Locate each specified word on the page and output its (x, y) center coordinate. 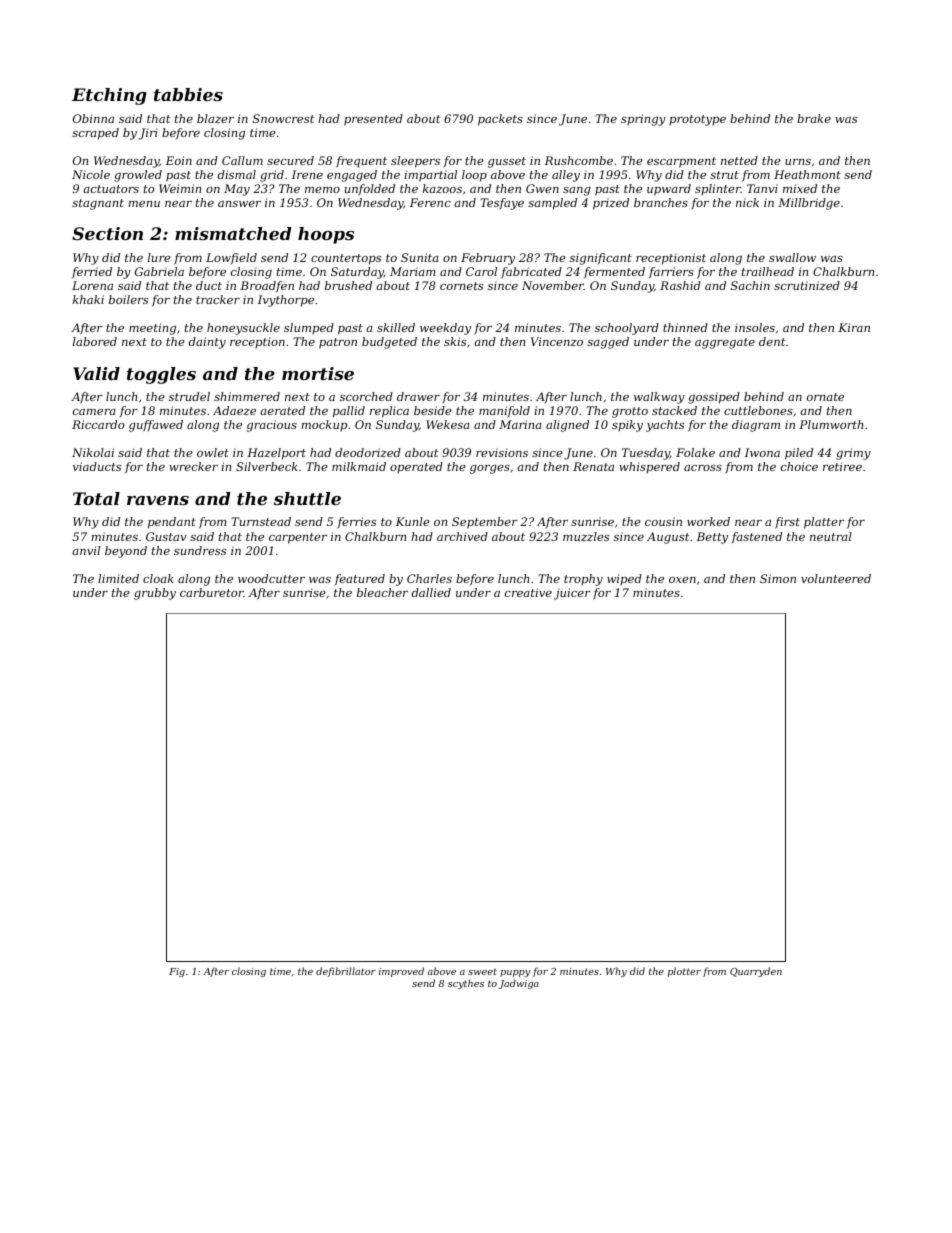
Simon (778, 578)
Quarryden (756, 972)
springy (643, 120)
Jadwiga (519, 984)
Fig (177, 972)
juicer (572, 594)
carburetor (212, 592)
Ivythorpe (286, 301)
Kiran (854, 327)
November (553, 285)
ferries (356, 523)
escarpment (681, 162)
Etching (109, 96)
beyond (126, 552)
